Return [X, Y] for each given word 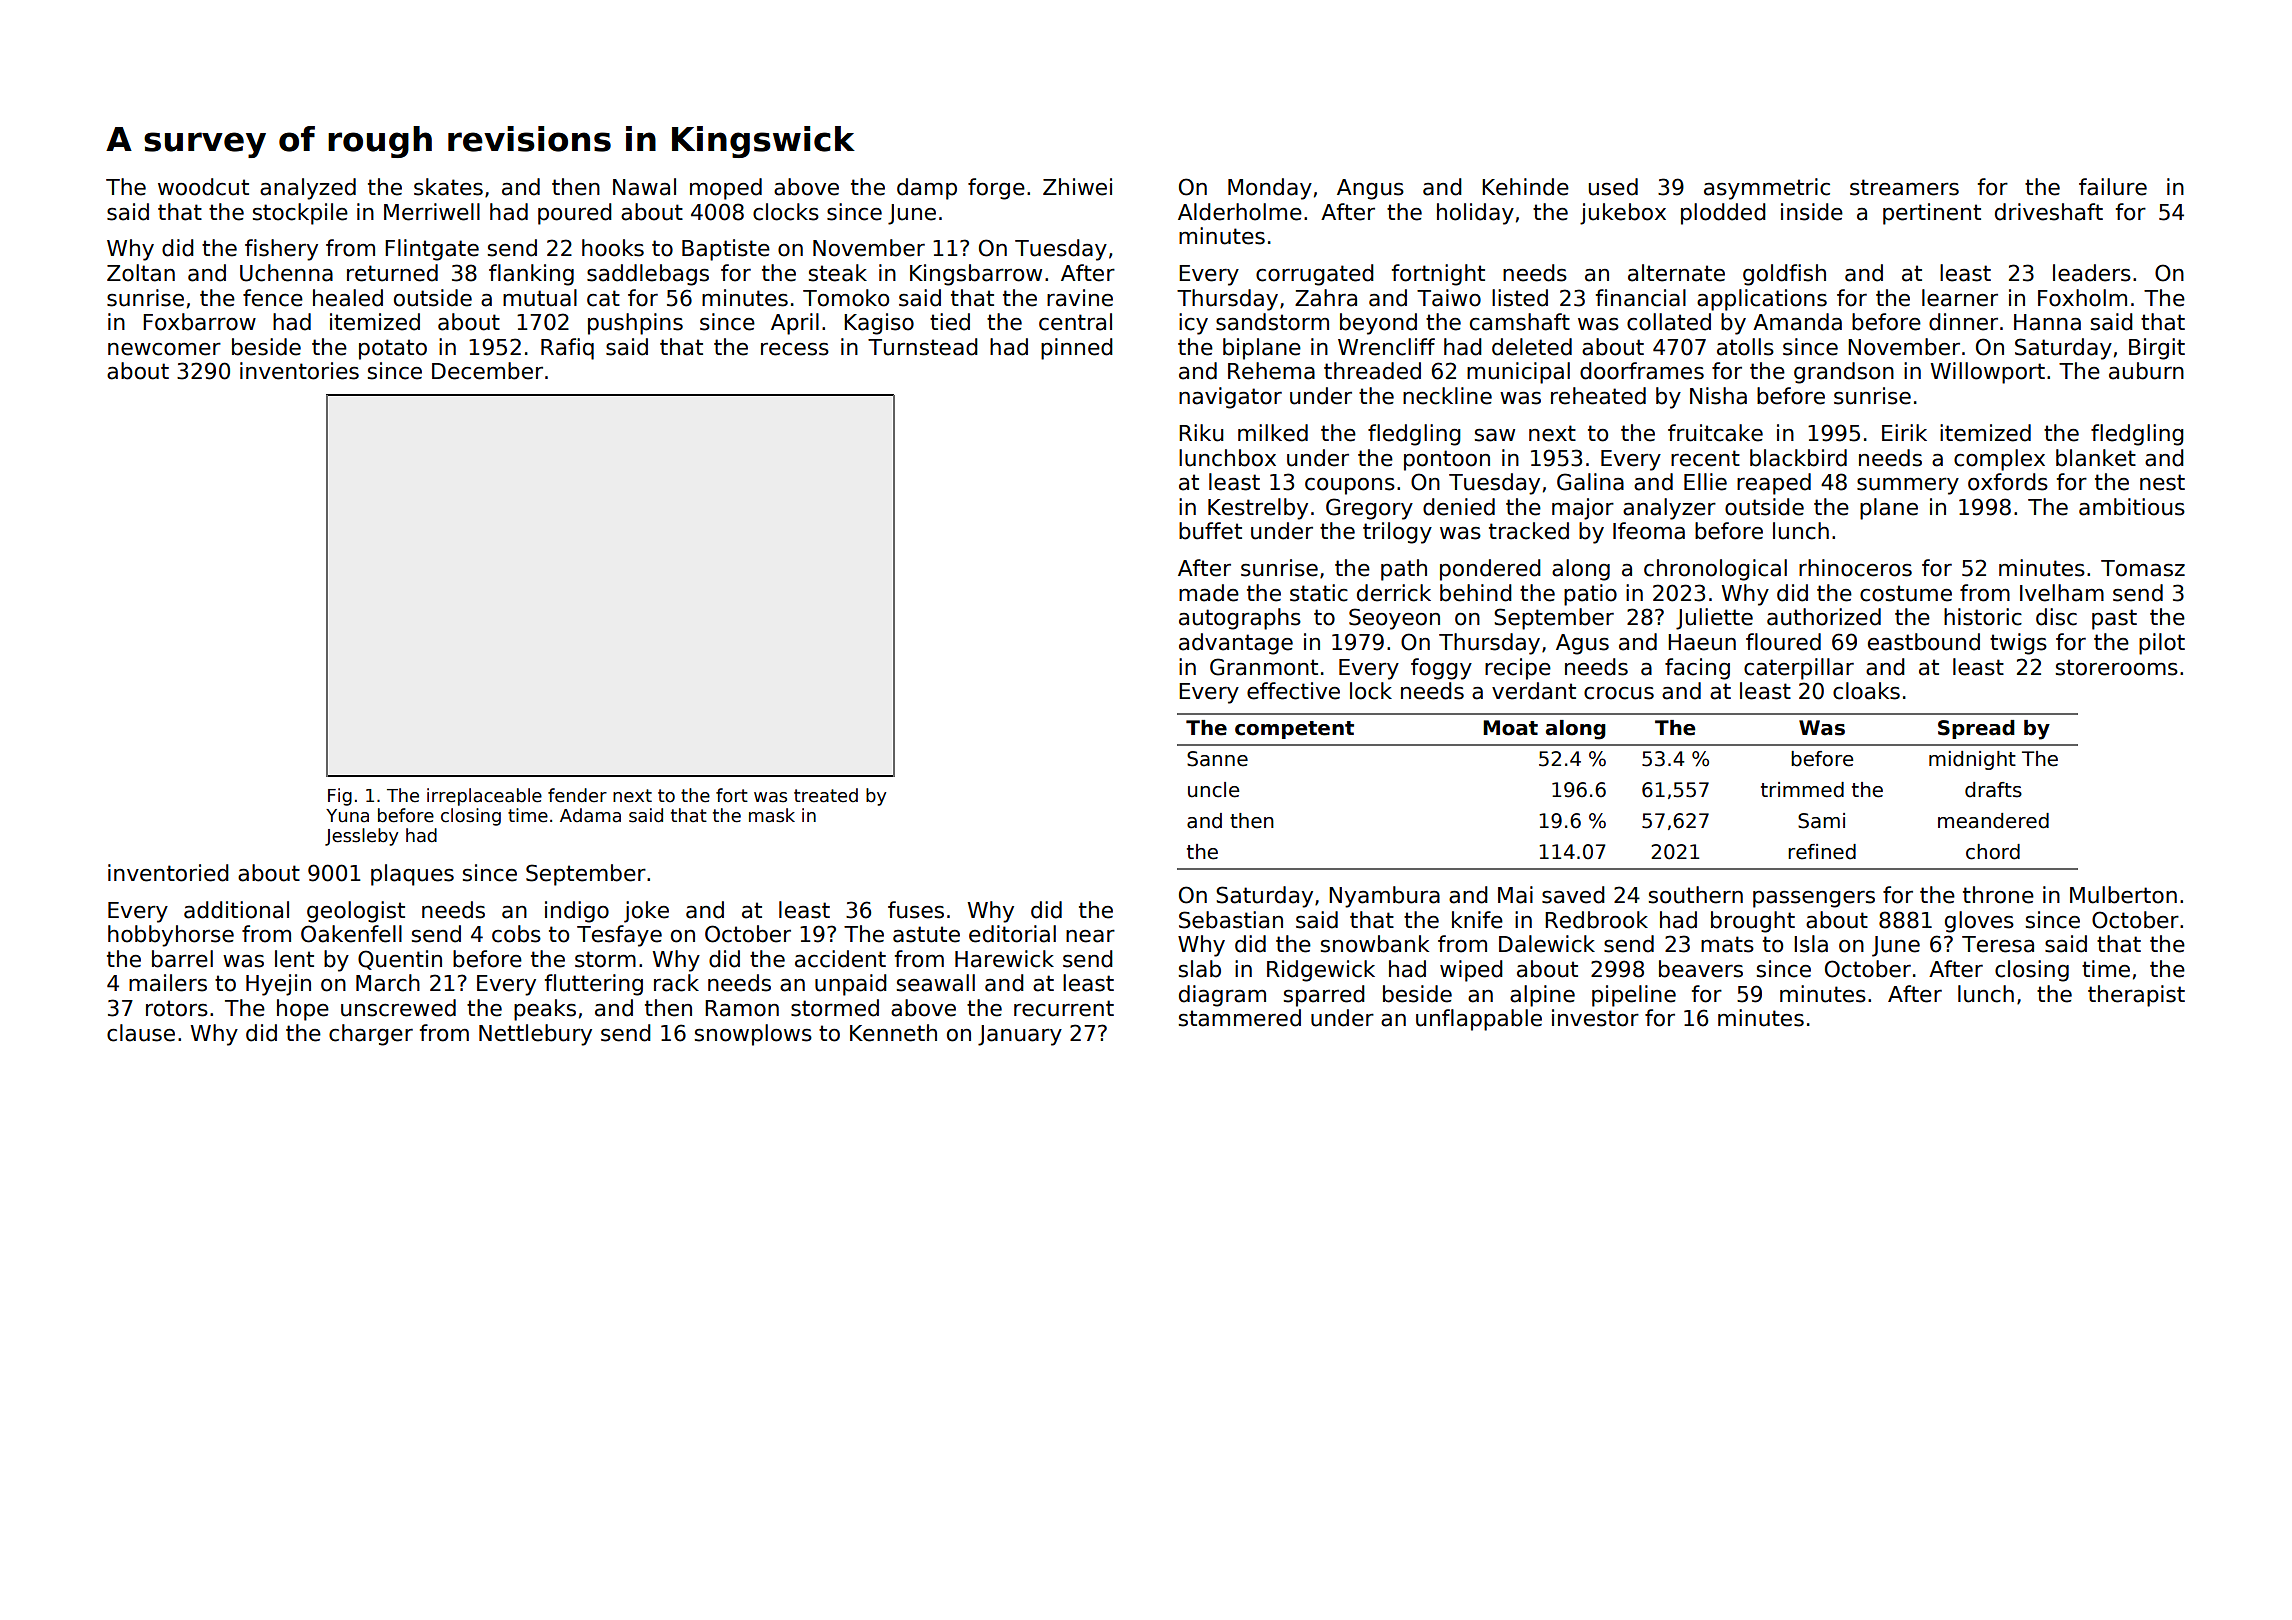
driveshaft [2049, 212]
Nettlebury [535, 1035]
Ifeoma [1649, 531]
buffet [1210, 531]
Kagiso [879, 324]
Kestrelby [1258, 509]
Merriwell [432, 212]
